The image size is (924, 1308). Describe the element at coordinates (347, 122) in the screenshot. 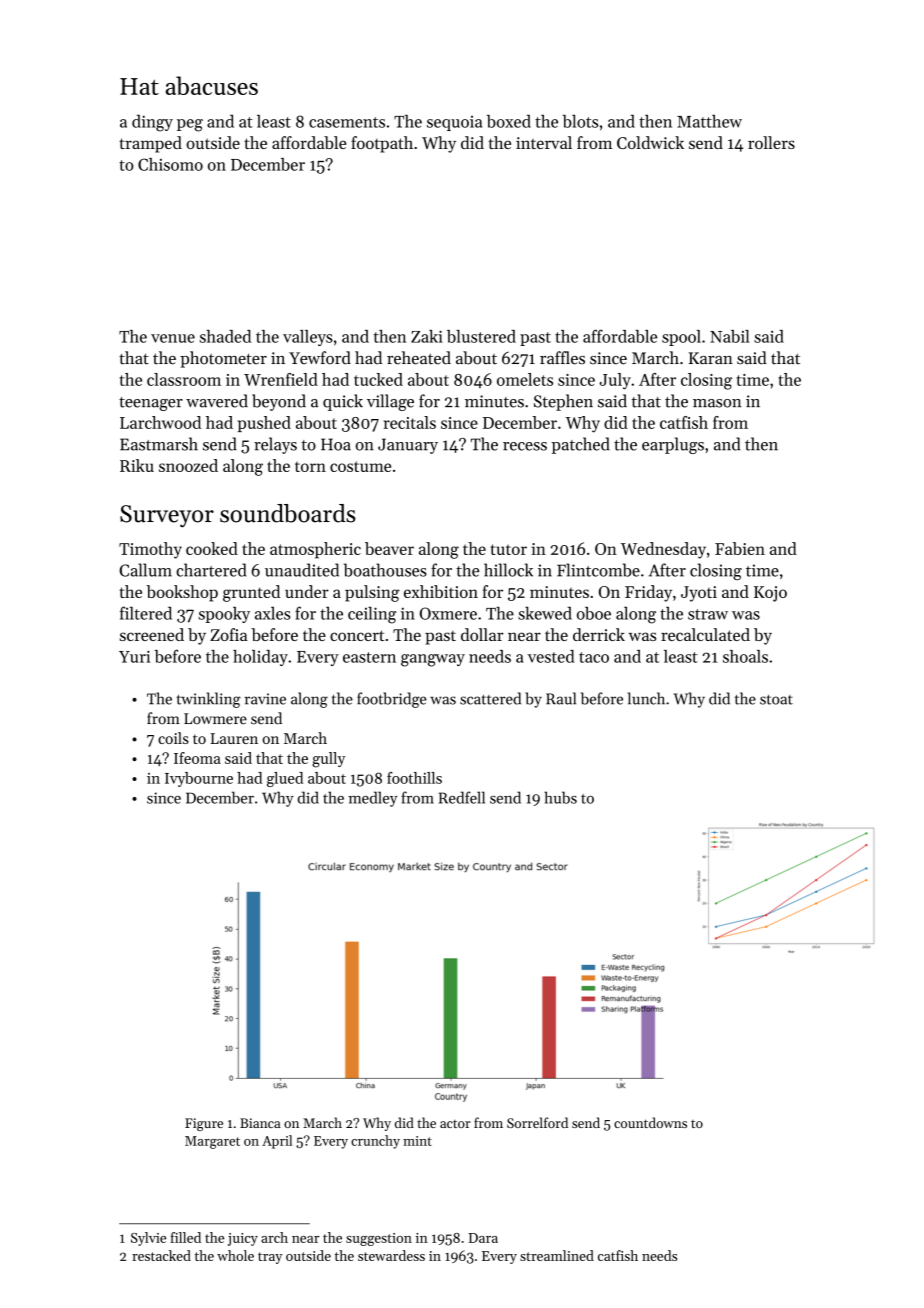

I see `casements` at that location.
